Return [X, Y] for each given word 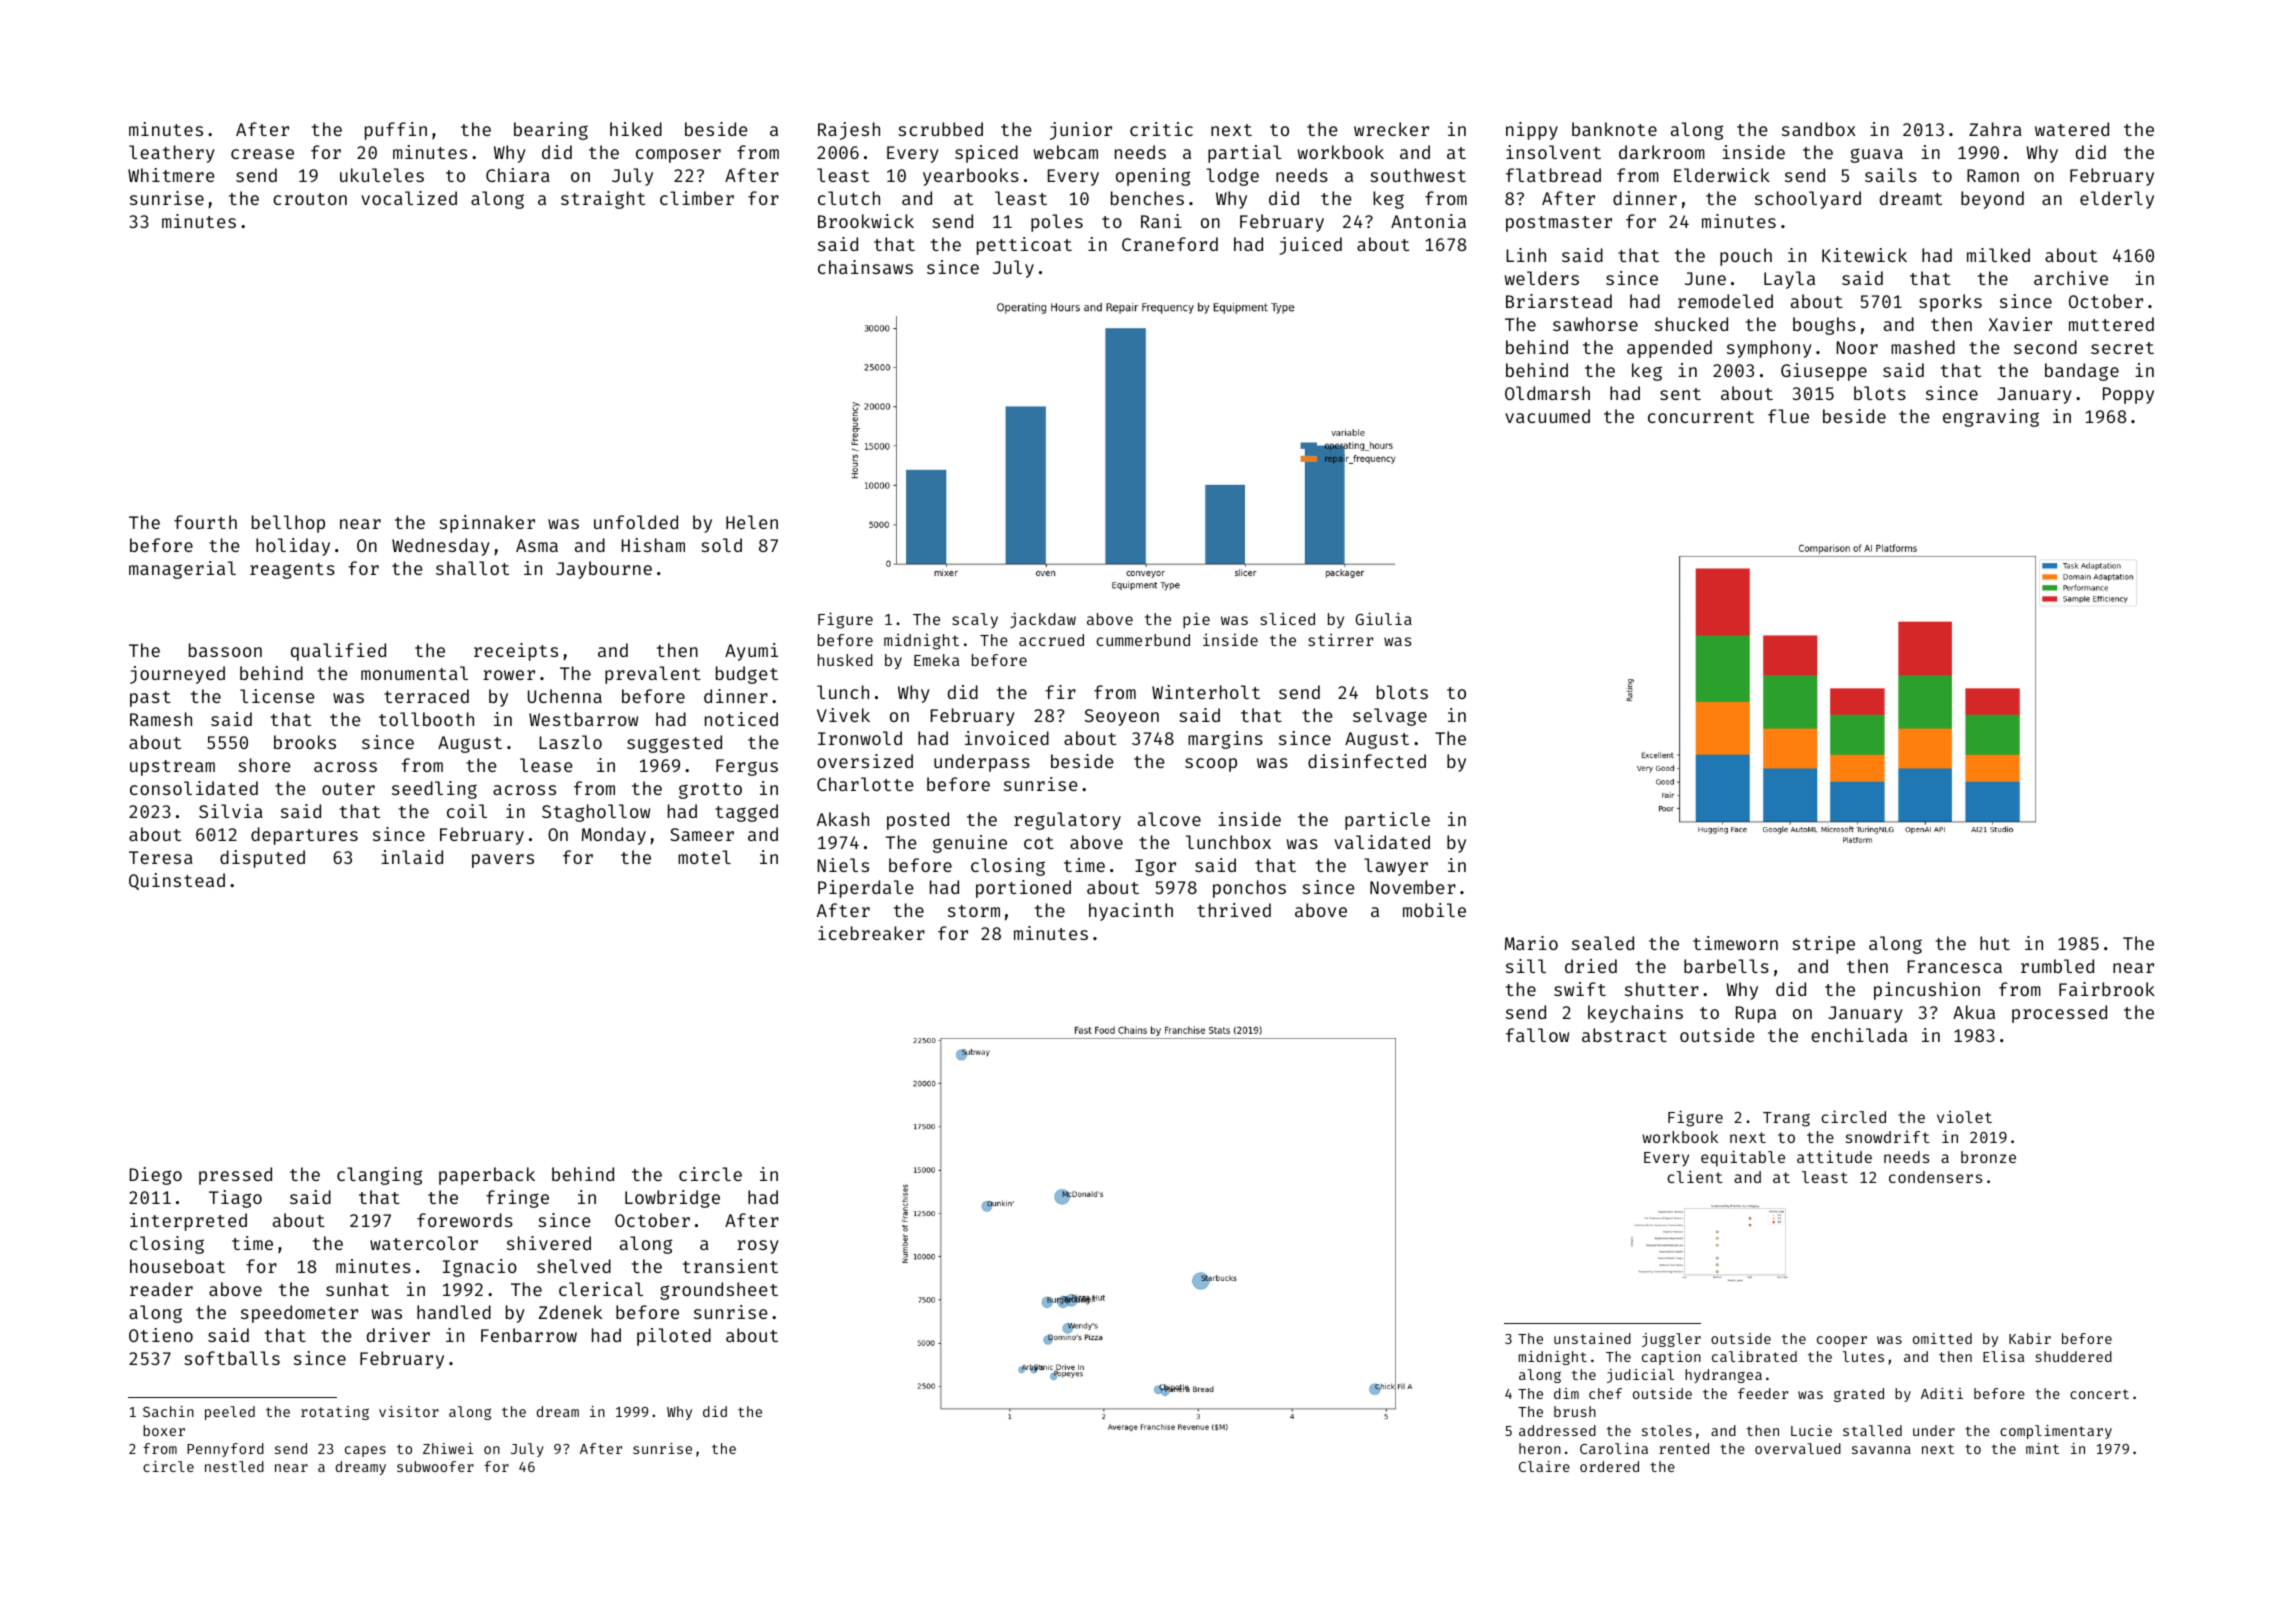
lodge [1232, 177]
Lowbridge [672, 1199]
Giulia [1383, 618]
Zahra [1995, 129]
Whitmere [171, 175]
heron [1540, 1448]
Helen [752, 522]
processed [2059, 1014]
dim [1566, 1393]
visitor [409, 1411]
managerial [182, 570]
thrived [1234, 910]
